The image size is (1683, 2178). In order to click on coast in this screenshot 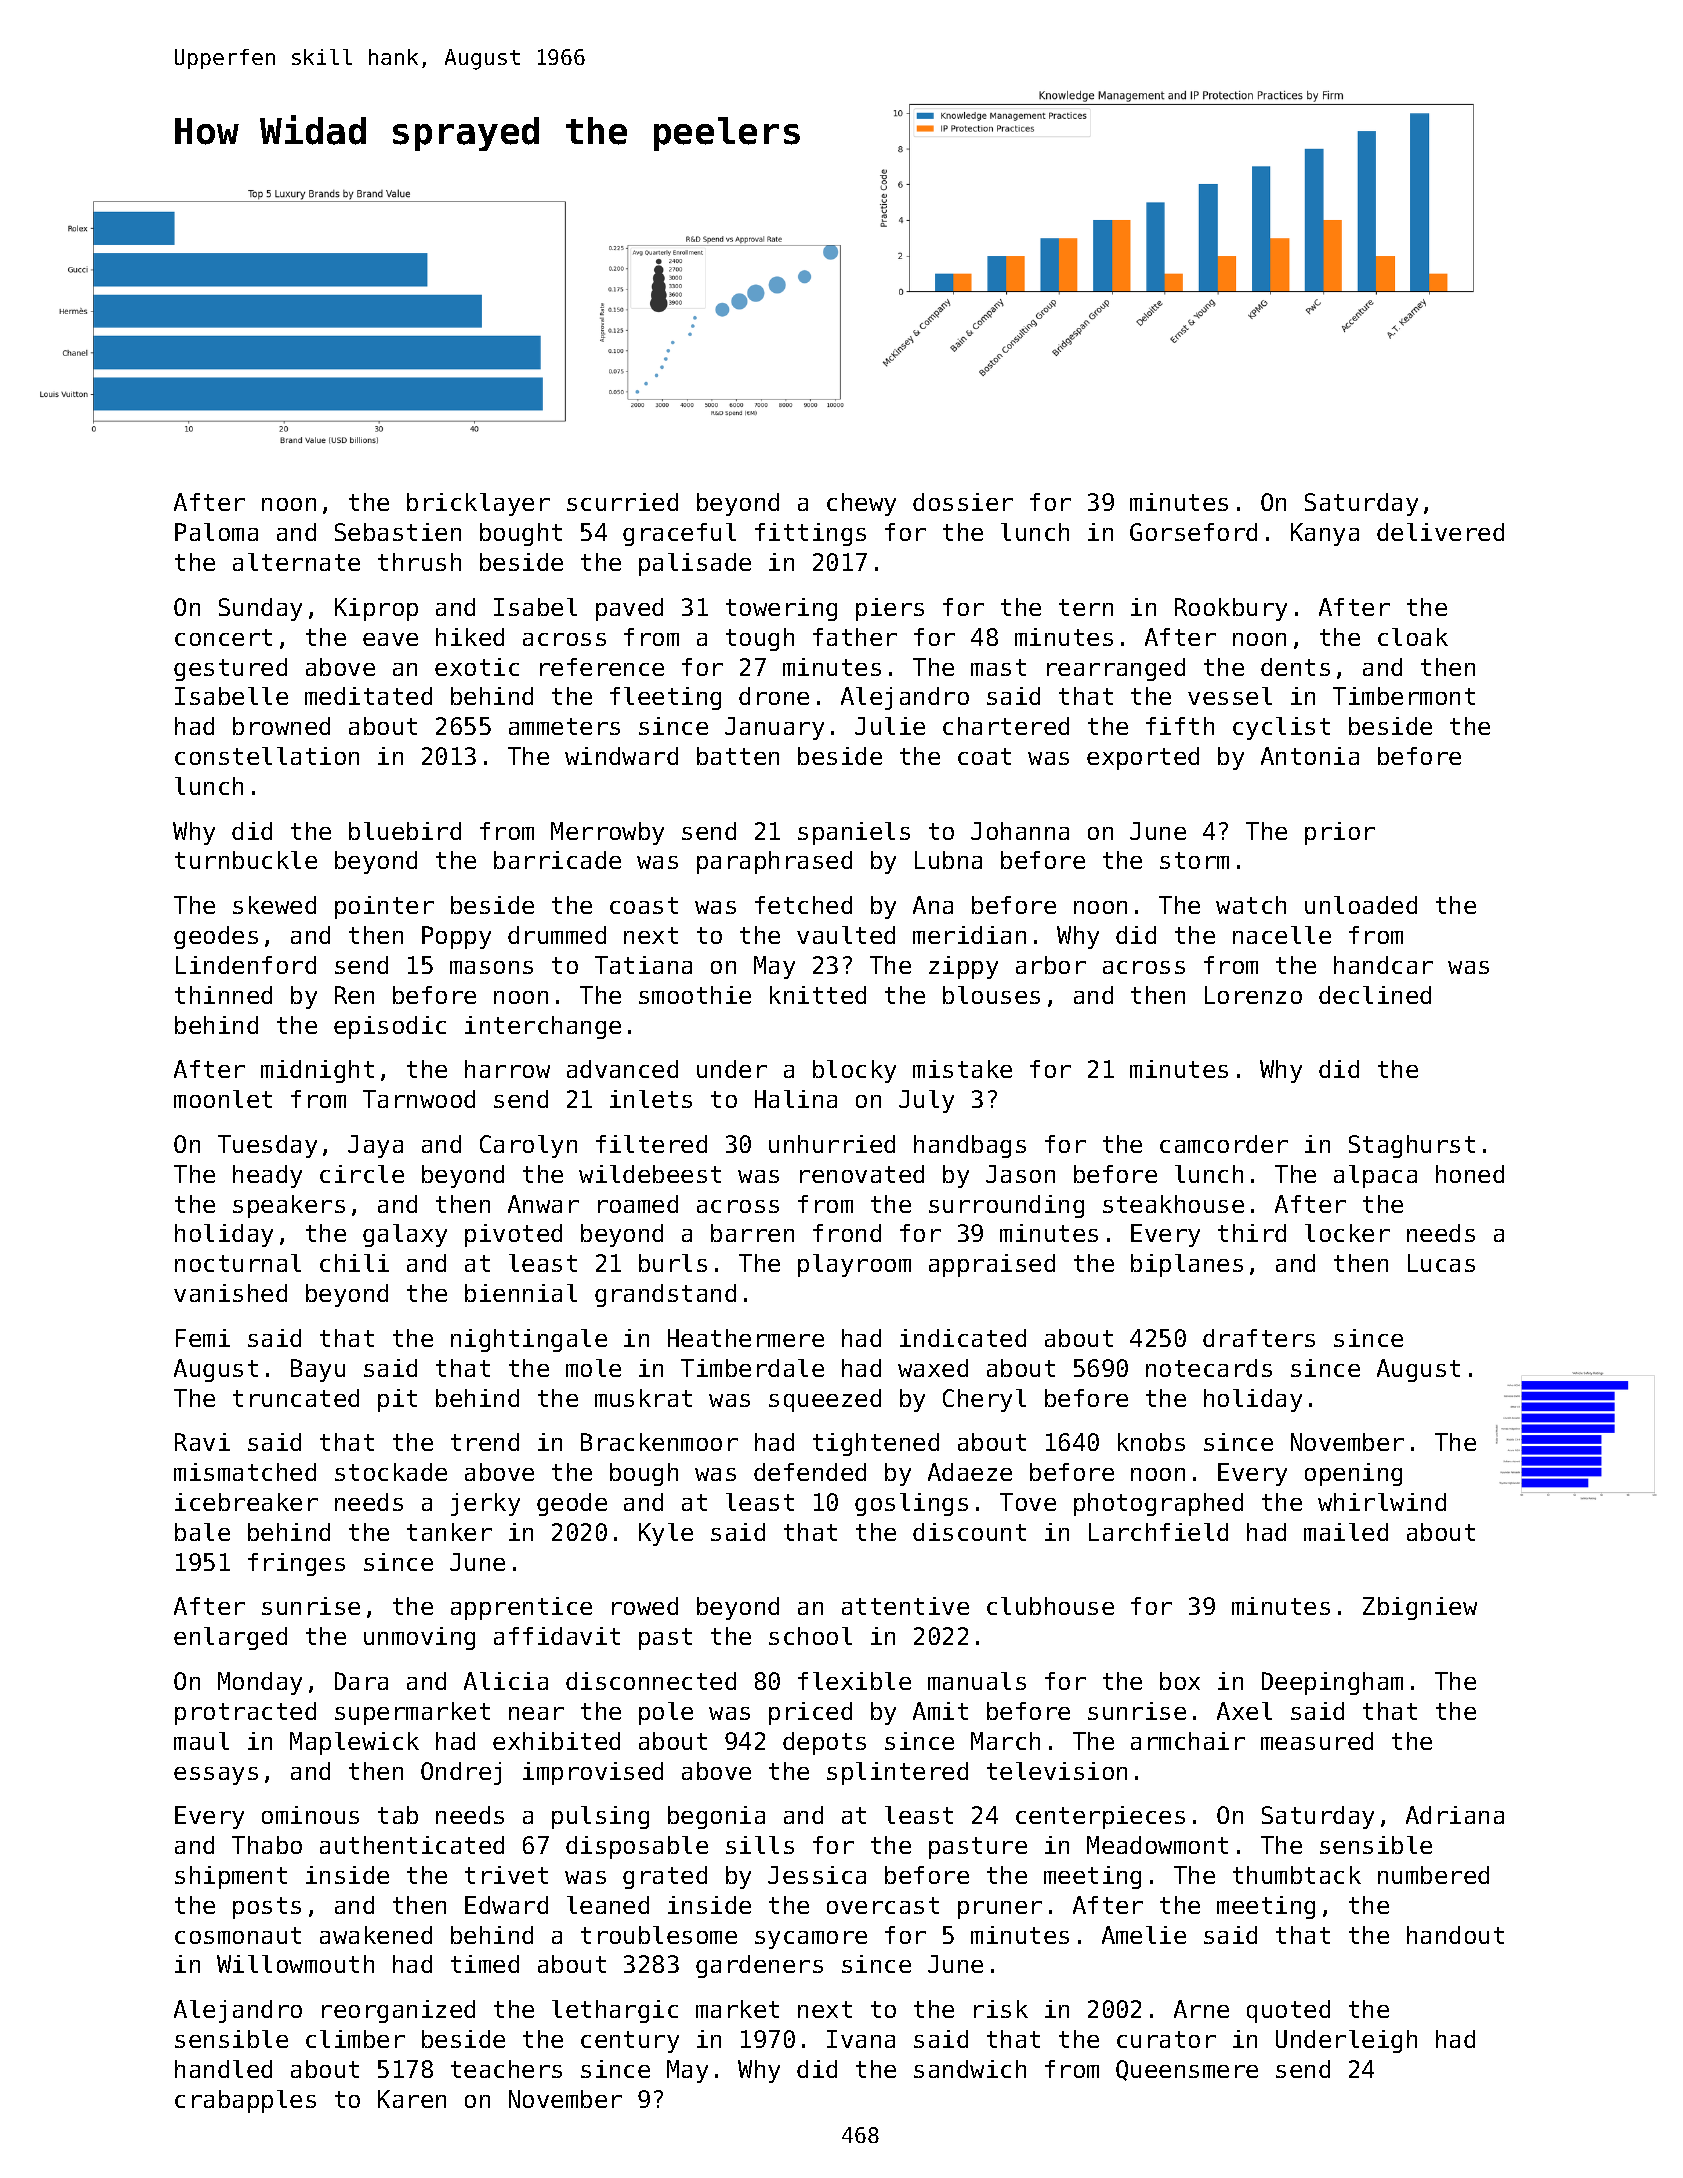, I will do `click(644, 905)`.
